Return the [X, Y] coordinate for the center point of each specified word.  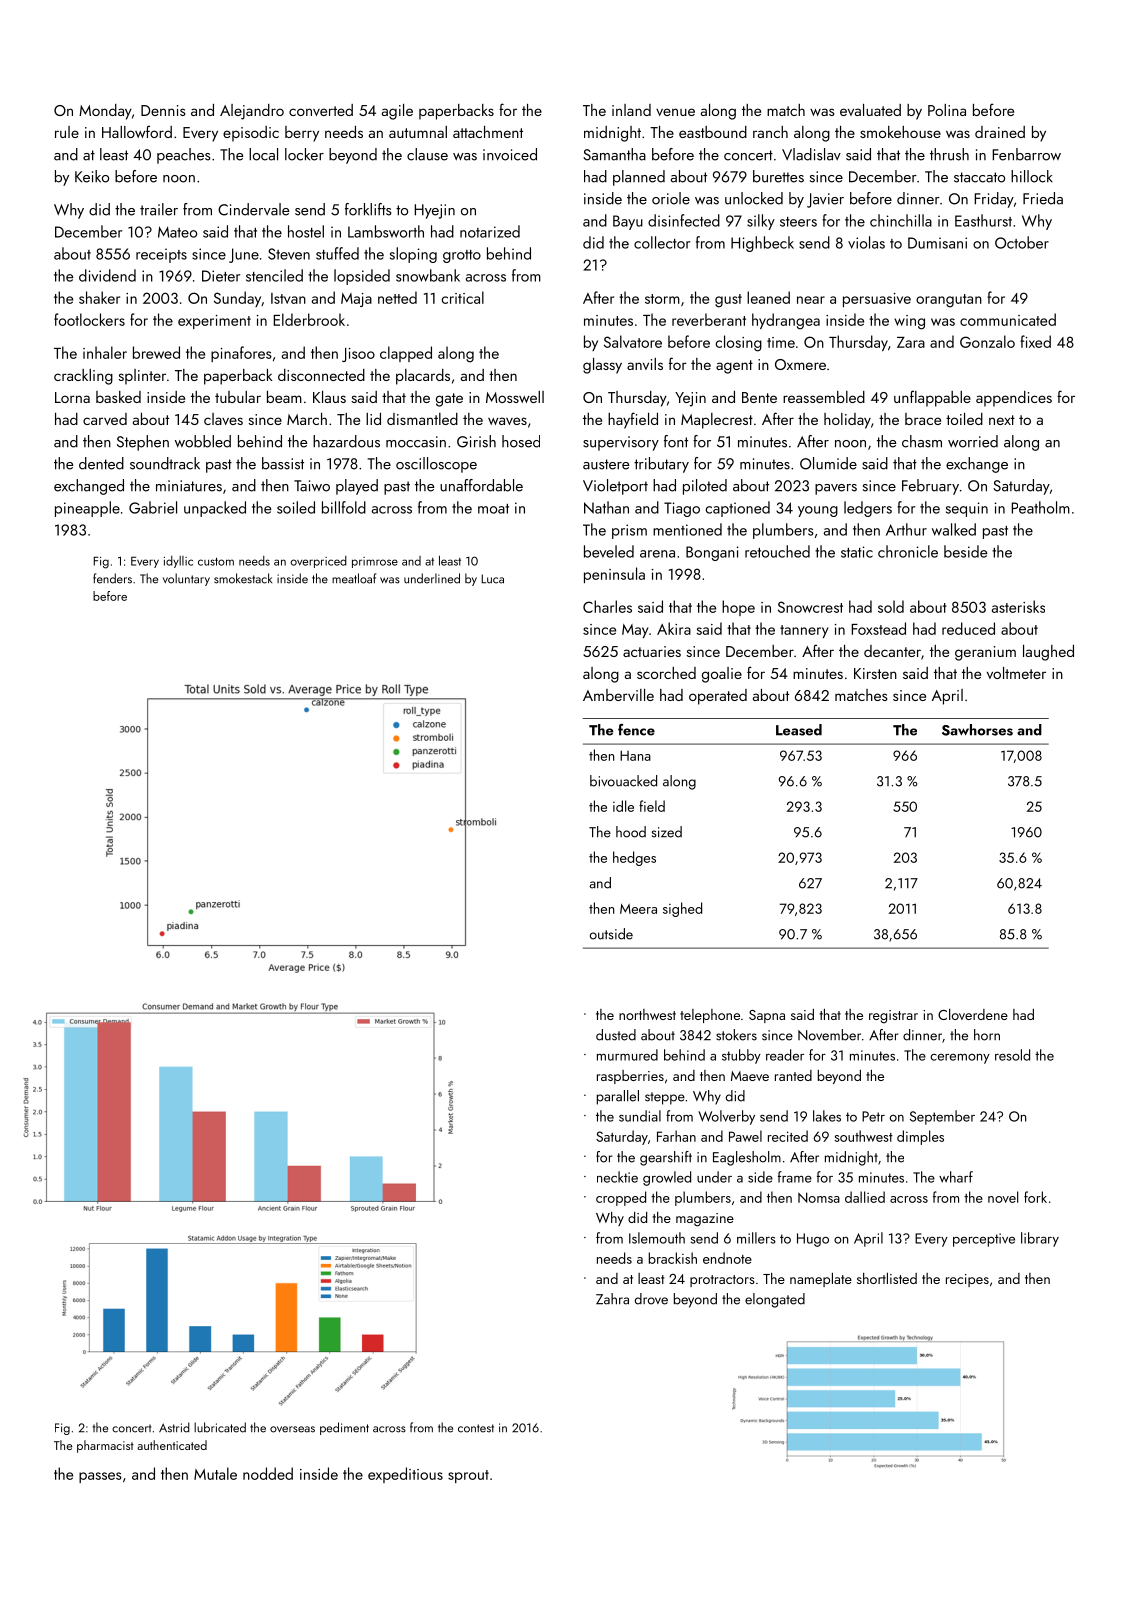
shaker [99, 297]
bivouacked [623, 781]
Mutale [215, 1473]
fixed [1035, 341]
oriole [671, 198]
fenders [112, 578]
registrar [893, 1017]
